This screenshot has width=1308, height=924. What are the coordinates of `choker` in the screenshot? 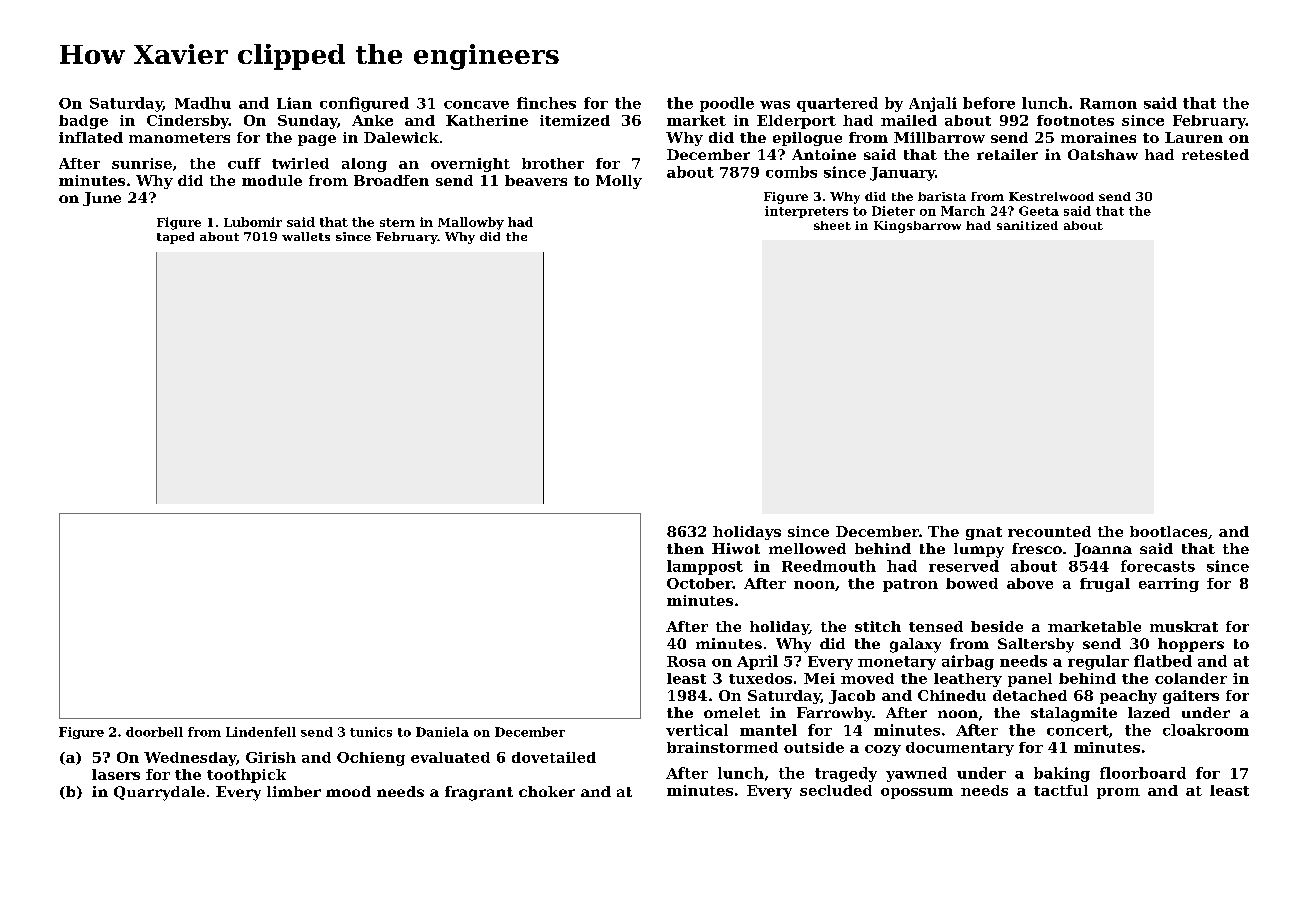 It's located at (547, 791).
